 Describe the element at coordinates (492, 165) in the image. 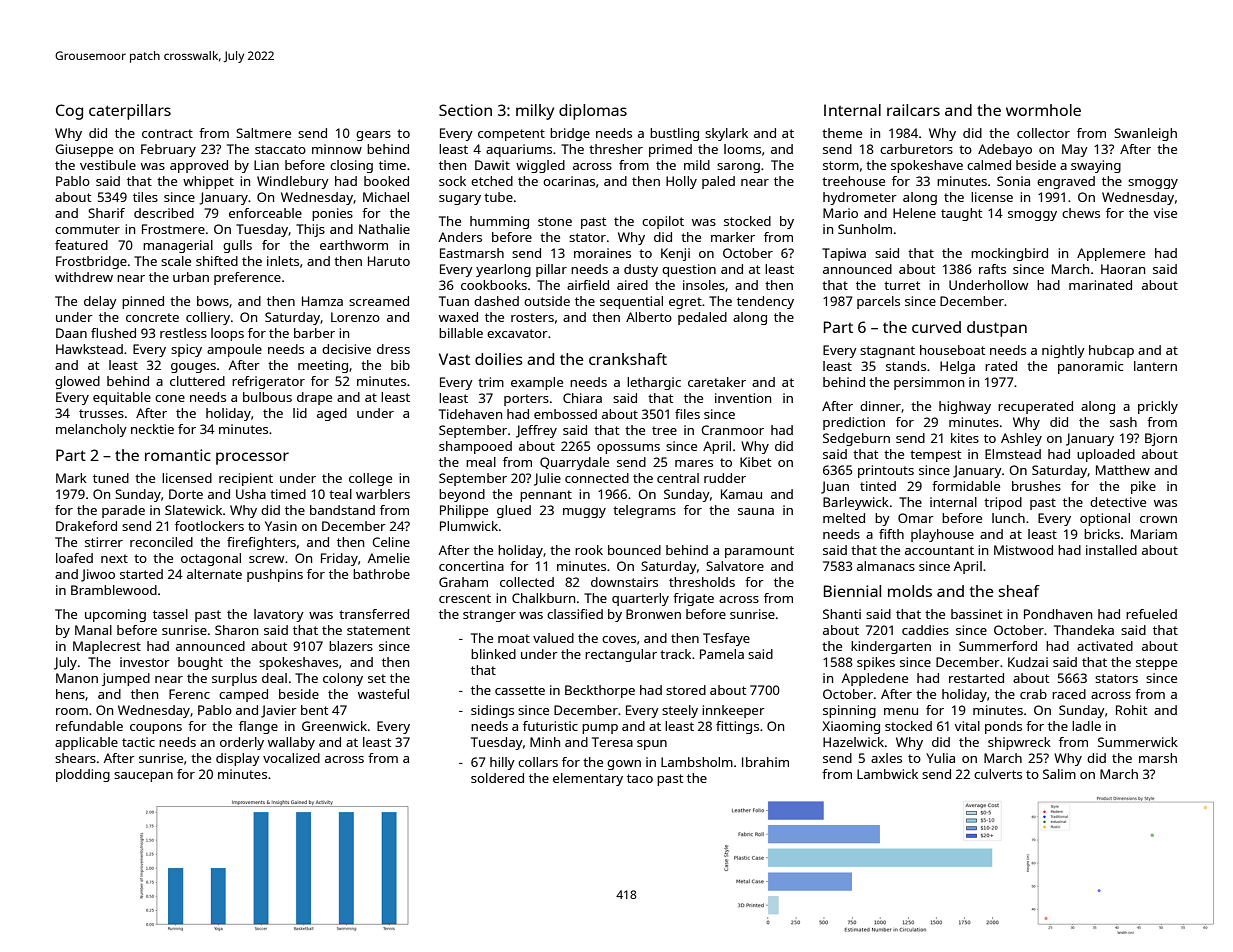

I see `Dawit` at that location.
